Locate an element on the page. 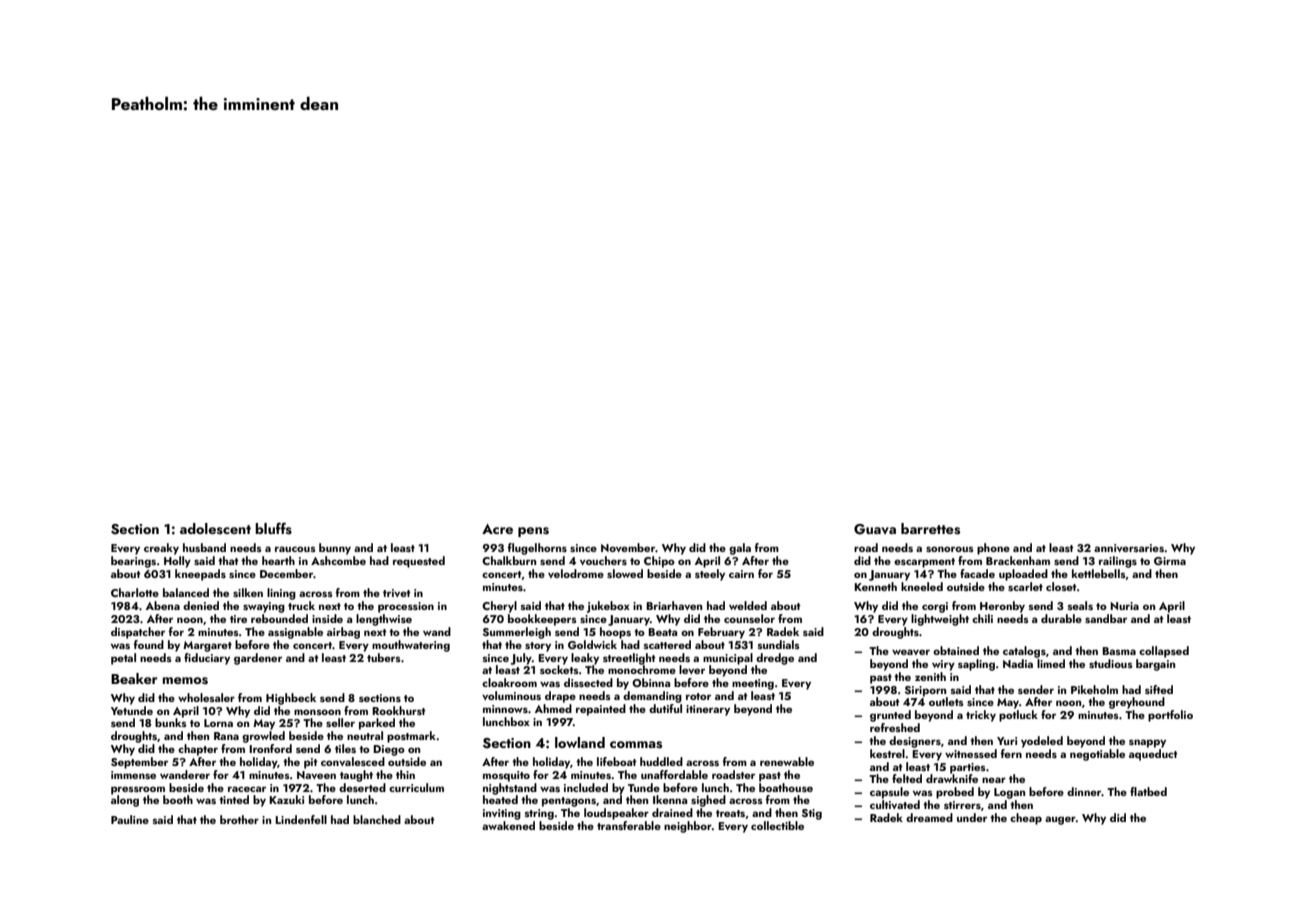 The height and width of the document is (924, 1308). July is located at coordinates (521, 659).
